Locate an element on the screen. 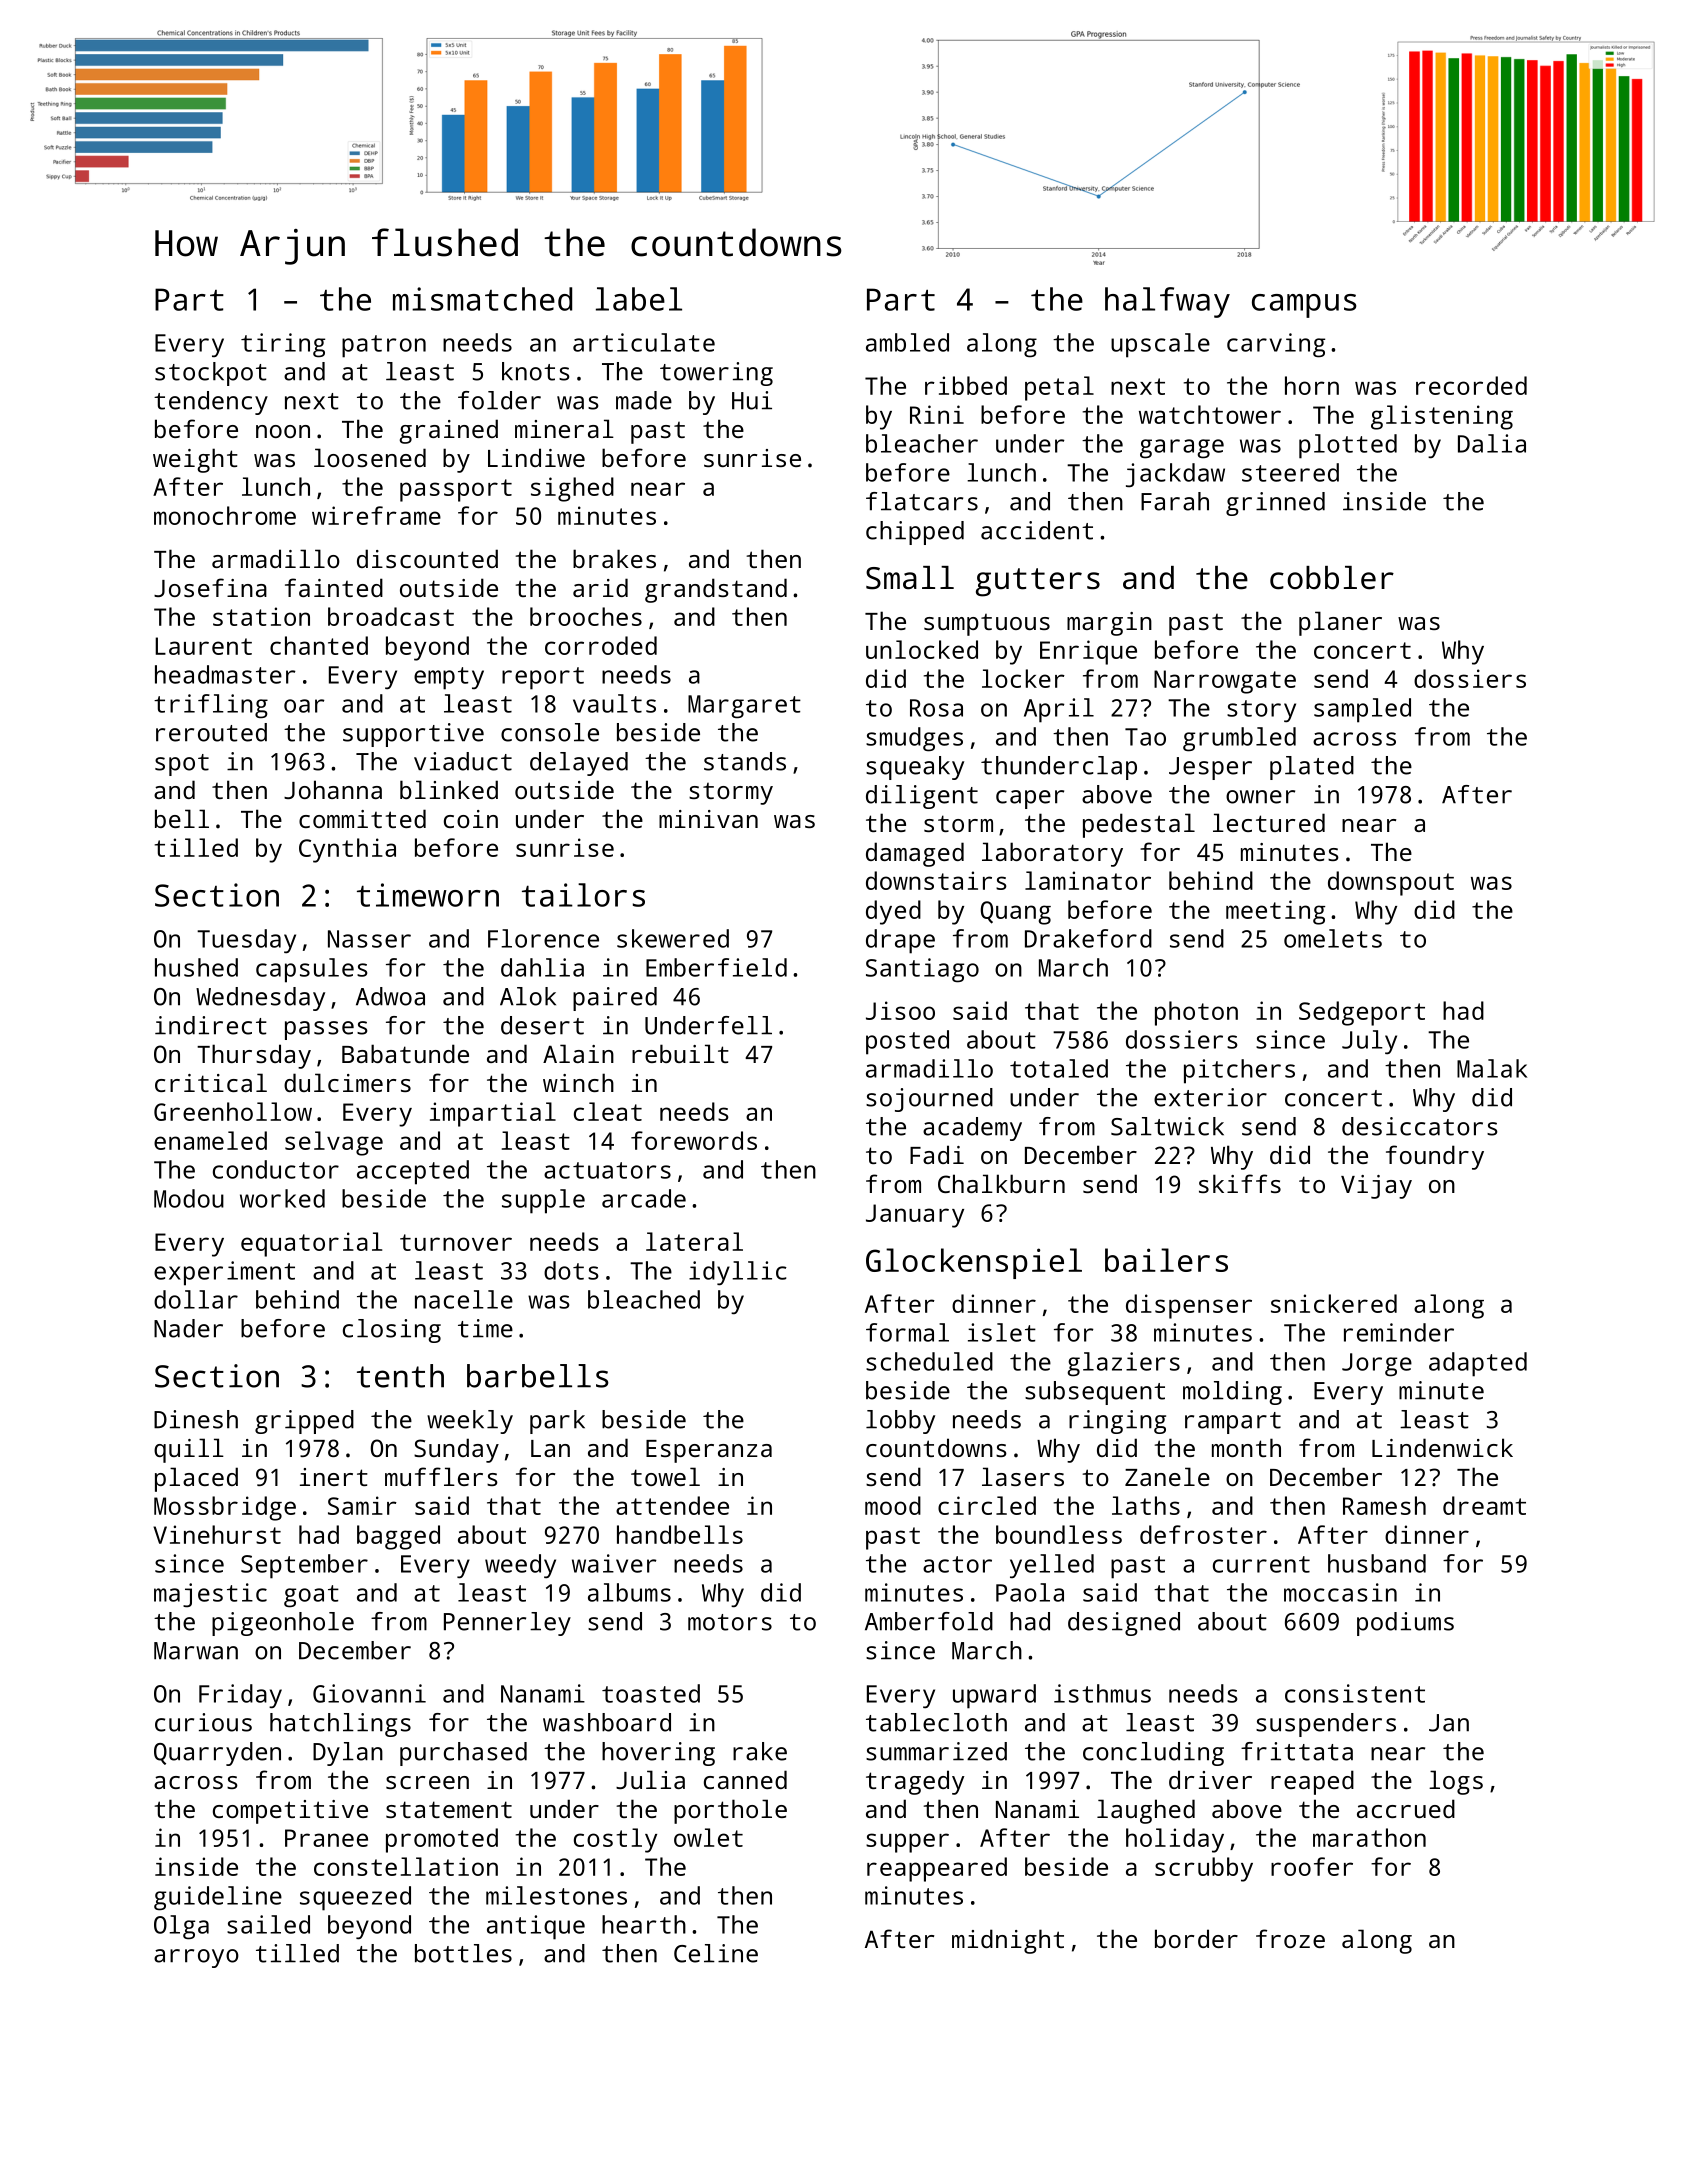 This screenshot has width=1683, height=2178. cobbler is located at coordinates (1332, 578).
